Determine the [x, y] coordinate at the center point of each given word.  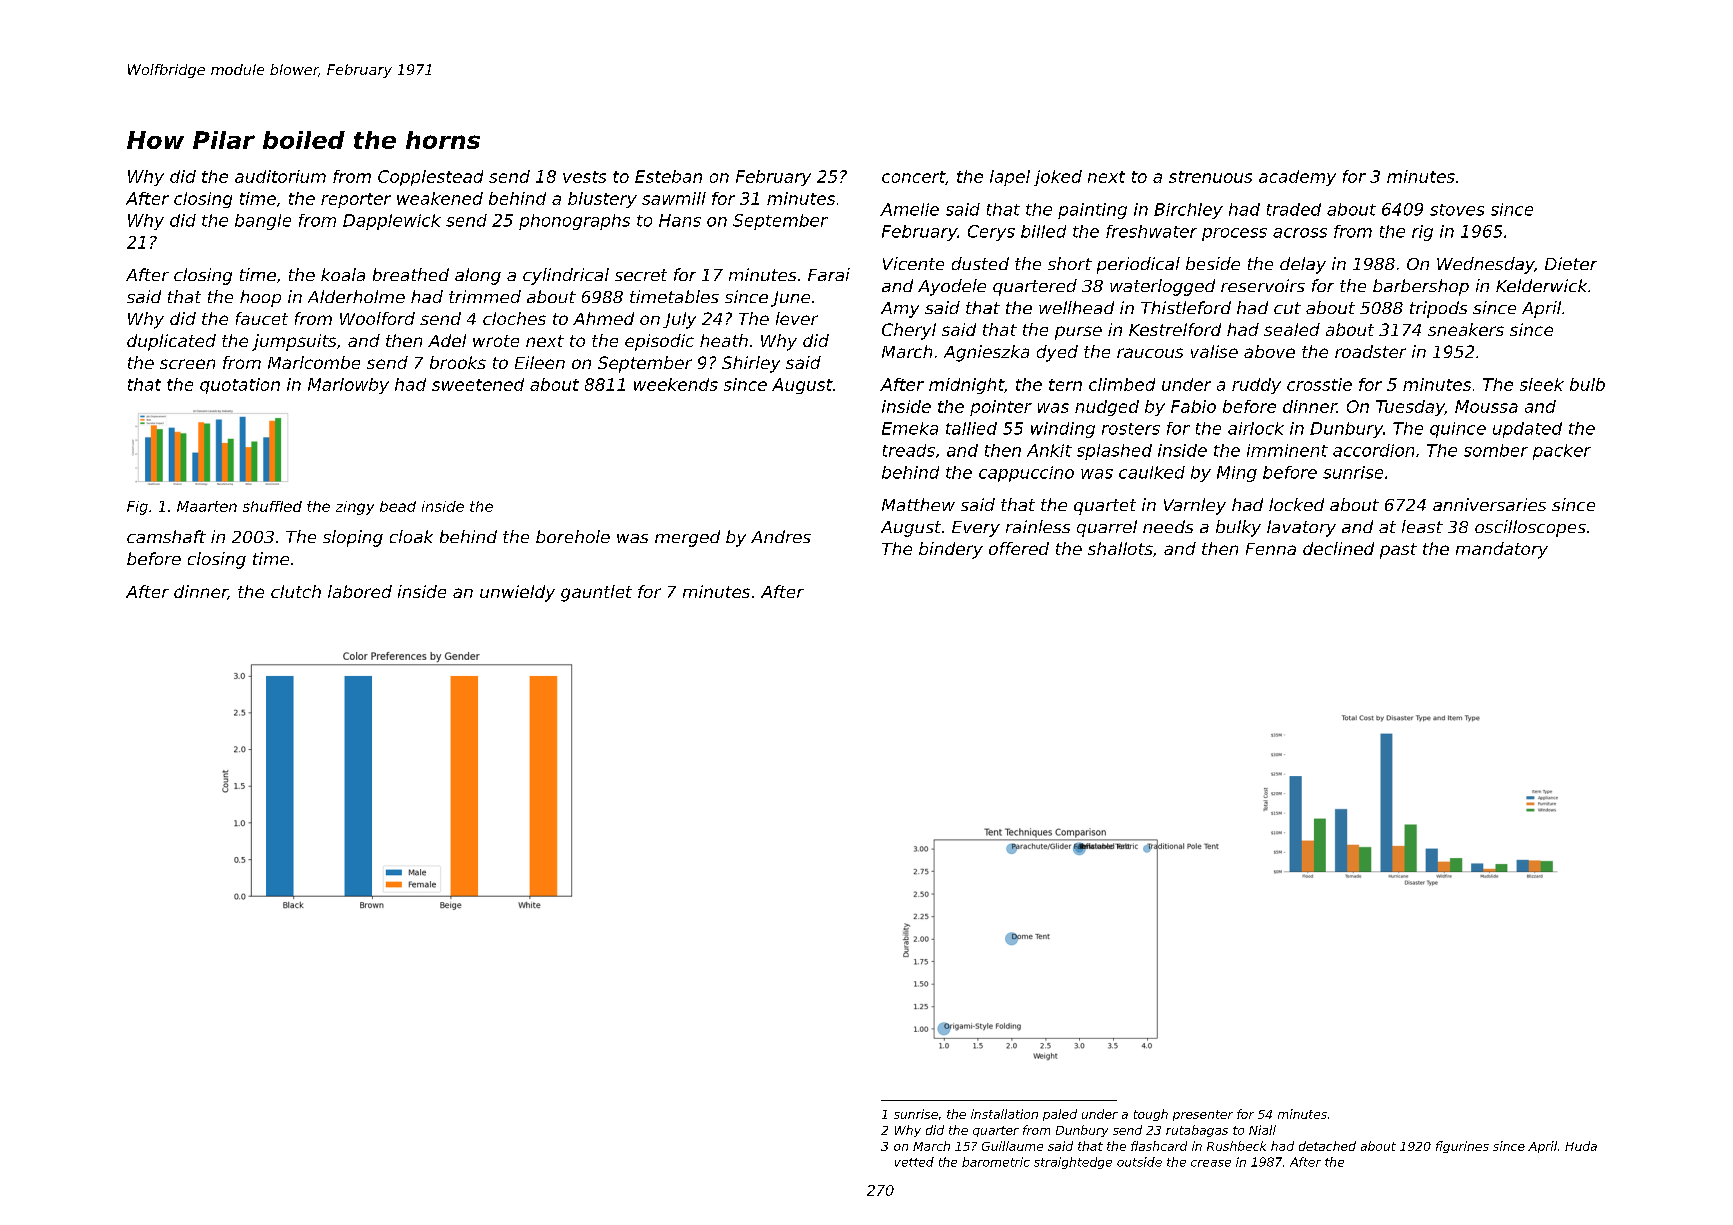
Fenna [1271, 549]
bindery [951, 550]
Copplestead [430, 178]
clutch [296, 591]
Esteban [668, 176]
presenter [1203, 1115]
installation [1004, 1114]
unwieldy [517, 593]
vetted [914, 1162]
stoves [1457, 210]
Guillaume [1012, 1146]
